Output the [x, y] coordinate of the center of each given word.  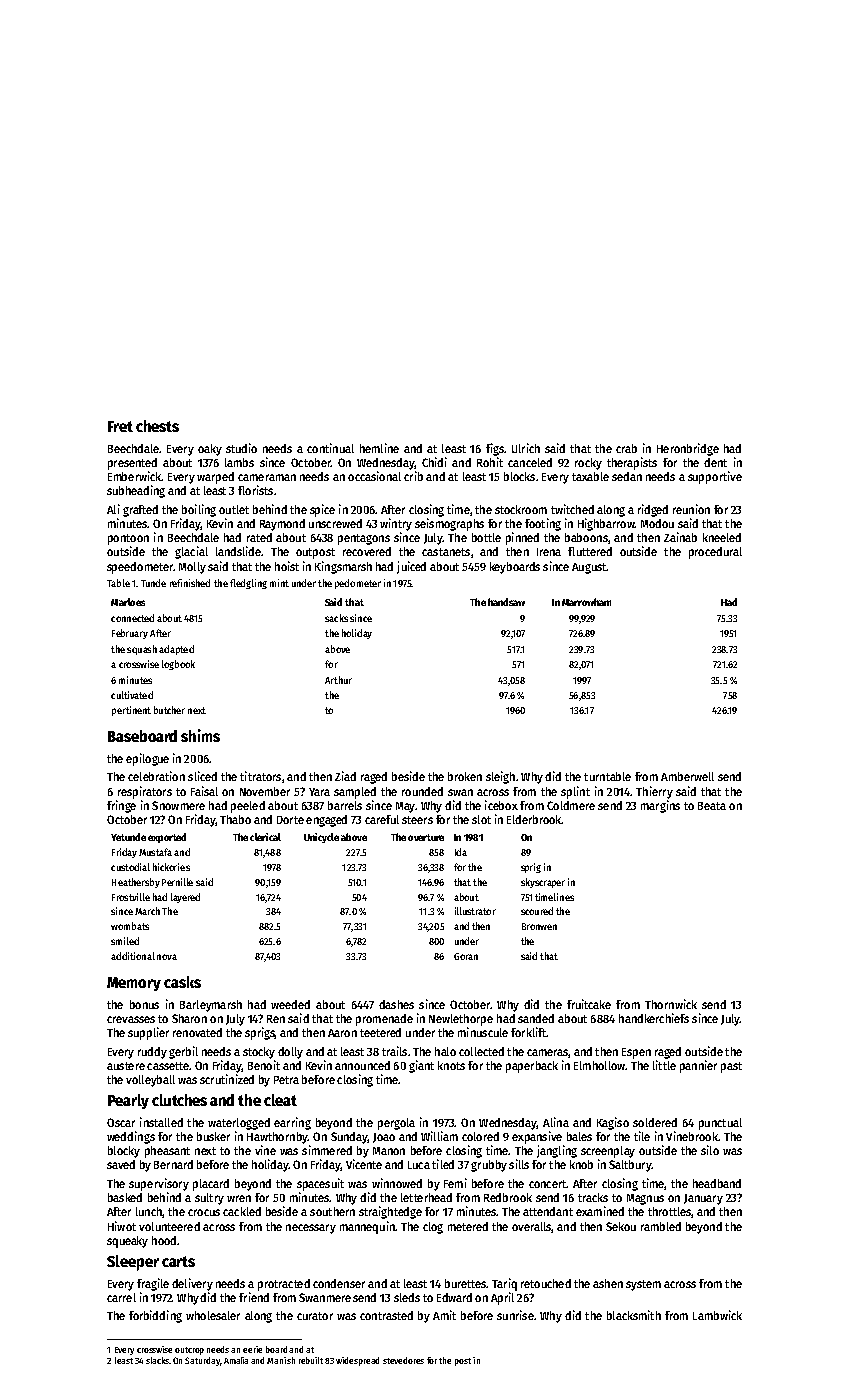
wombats [130, 926]
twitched [572, 509]
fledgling [248, 584]
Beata [712, 806]
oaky [210, 450]
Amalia [236, 1360]
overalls [531, 1226]
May [405, 807]
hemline [379, 448]
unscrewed [335, 523]
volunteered [169, 1226]
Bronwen [539, 926]
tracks [593, 1197]
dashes [396, 1004]
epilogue [147, 759]
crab [626, 448]
